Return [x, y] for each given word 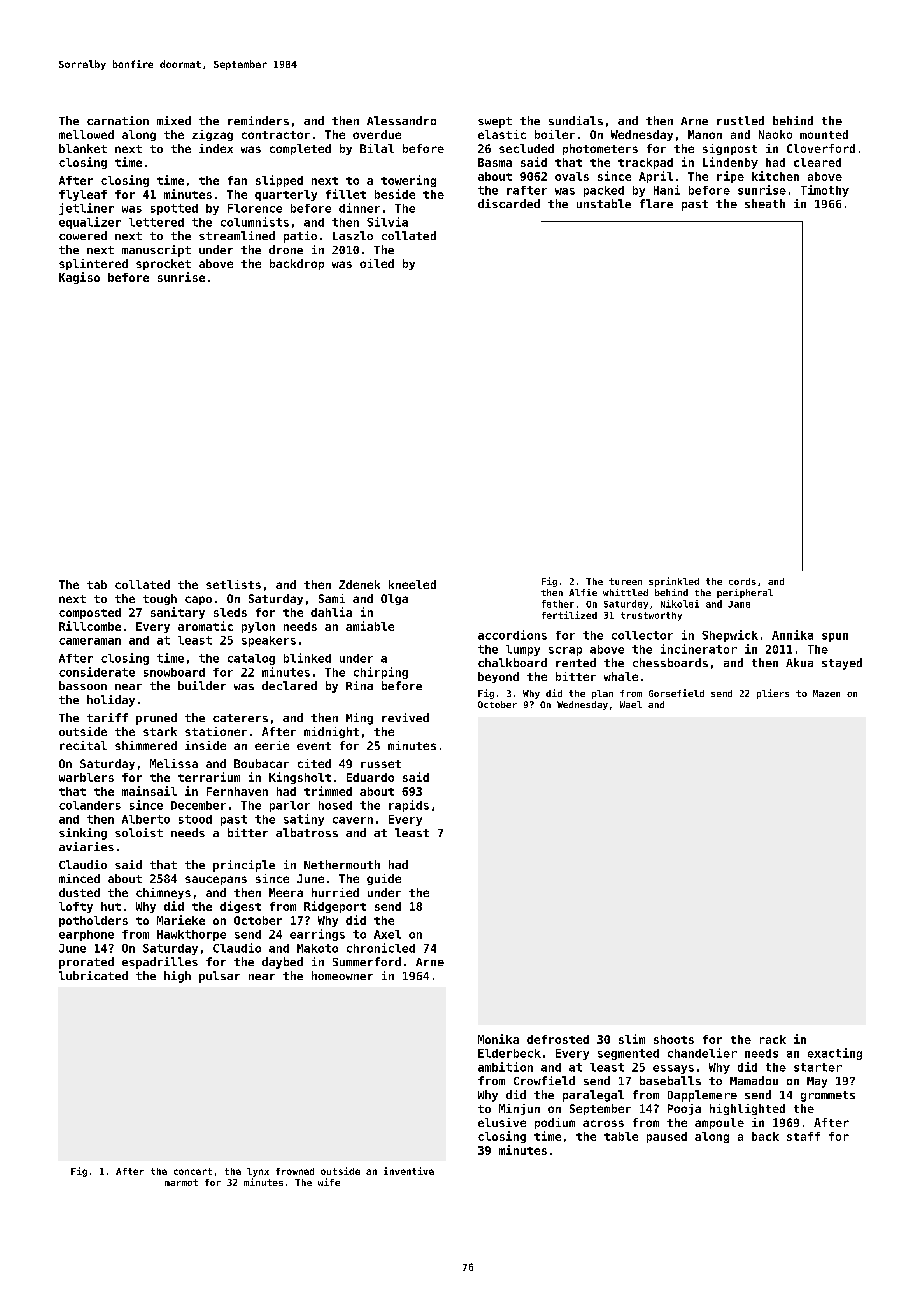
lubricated [93, 975]
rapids [409, 806]
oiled [377, 263]
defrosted [558, 1039]
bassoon [83, 685]
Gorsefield [676, 693]
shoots [674, 1039]
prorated [86, 963]
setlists [233, 584]
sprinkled [674, 582]
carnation [118, 120]
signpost [730, 149]
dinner [359, 208]
